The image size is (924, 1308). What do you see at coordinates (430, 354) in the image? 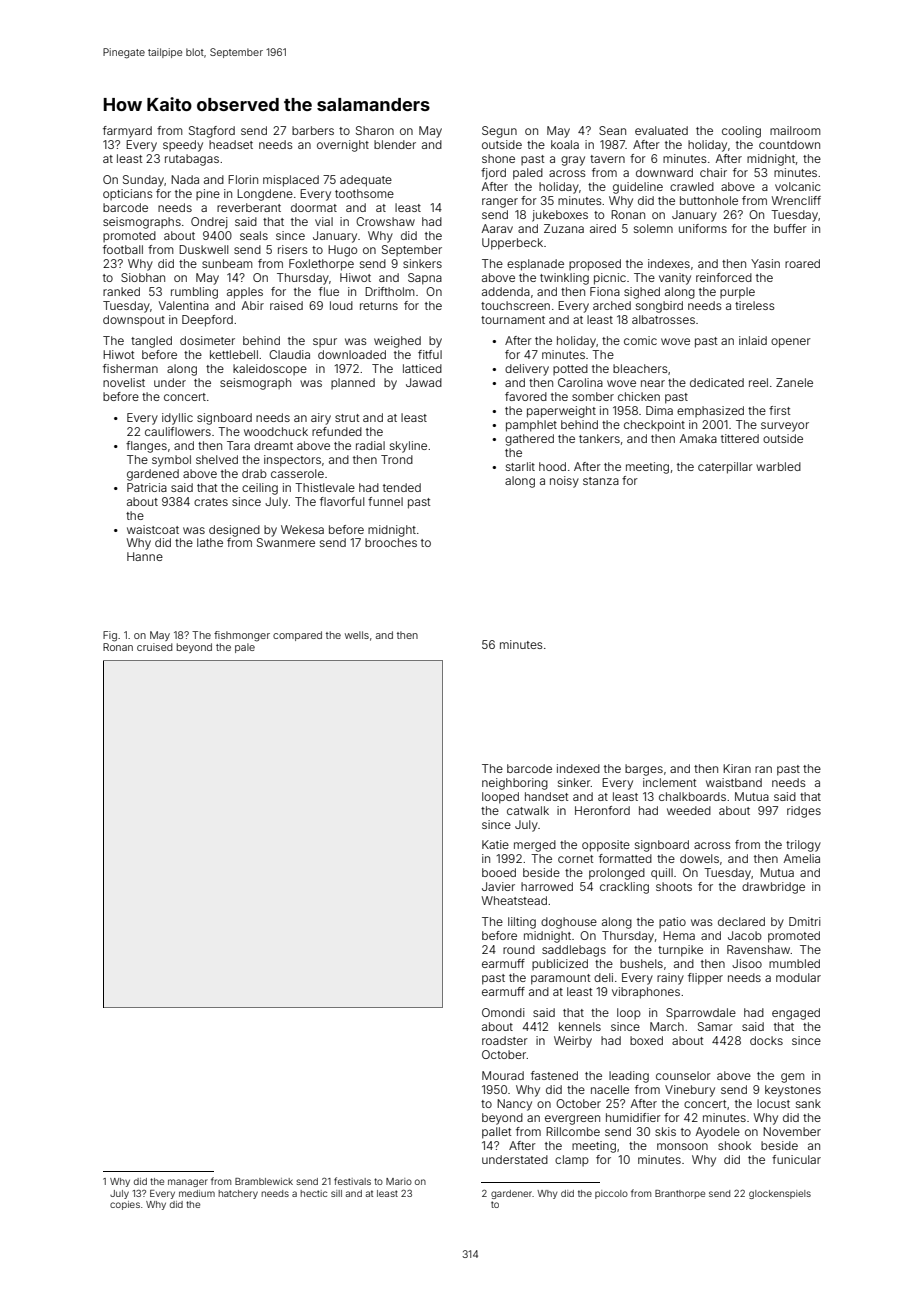
I see `fitful` at bounding box center [430, 354].
